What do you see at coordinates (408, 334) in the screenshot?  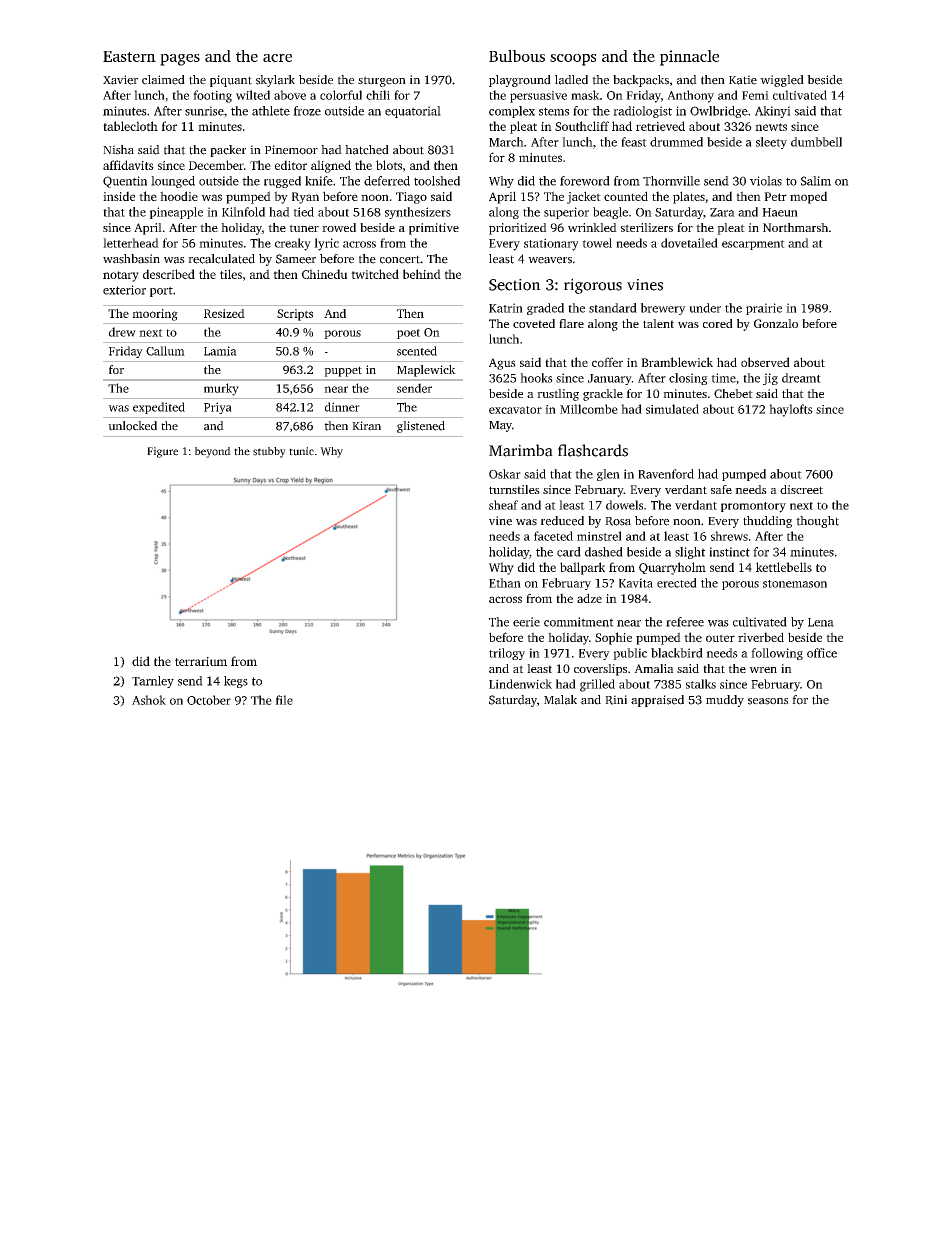 I see `poet` at bounding box center [408, 334].
